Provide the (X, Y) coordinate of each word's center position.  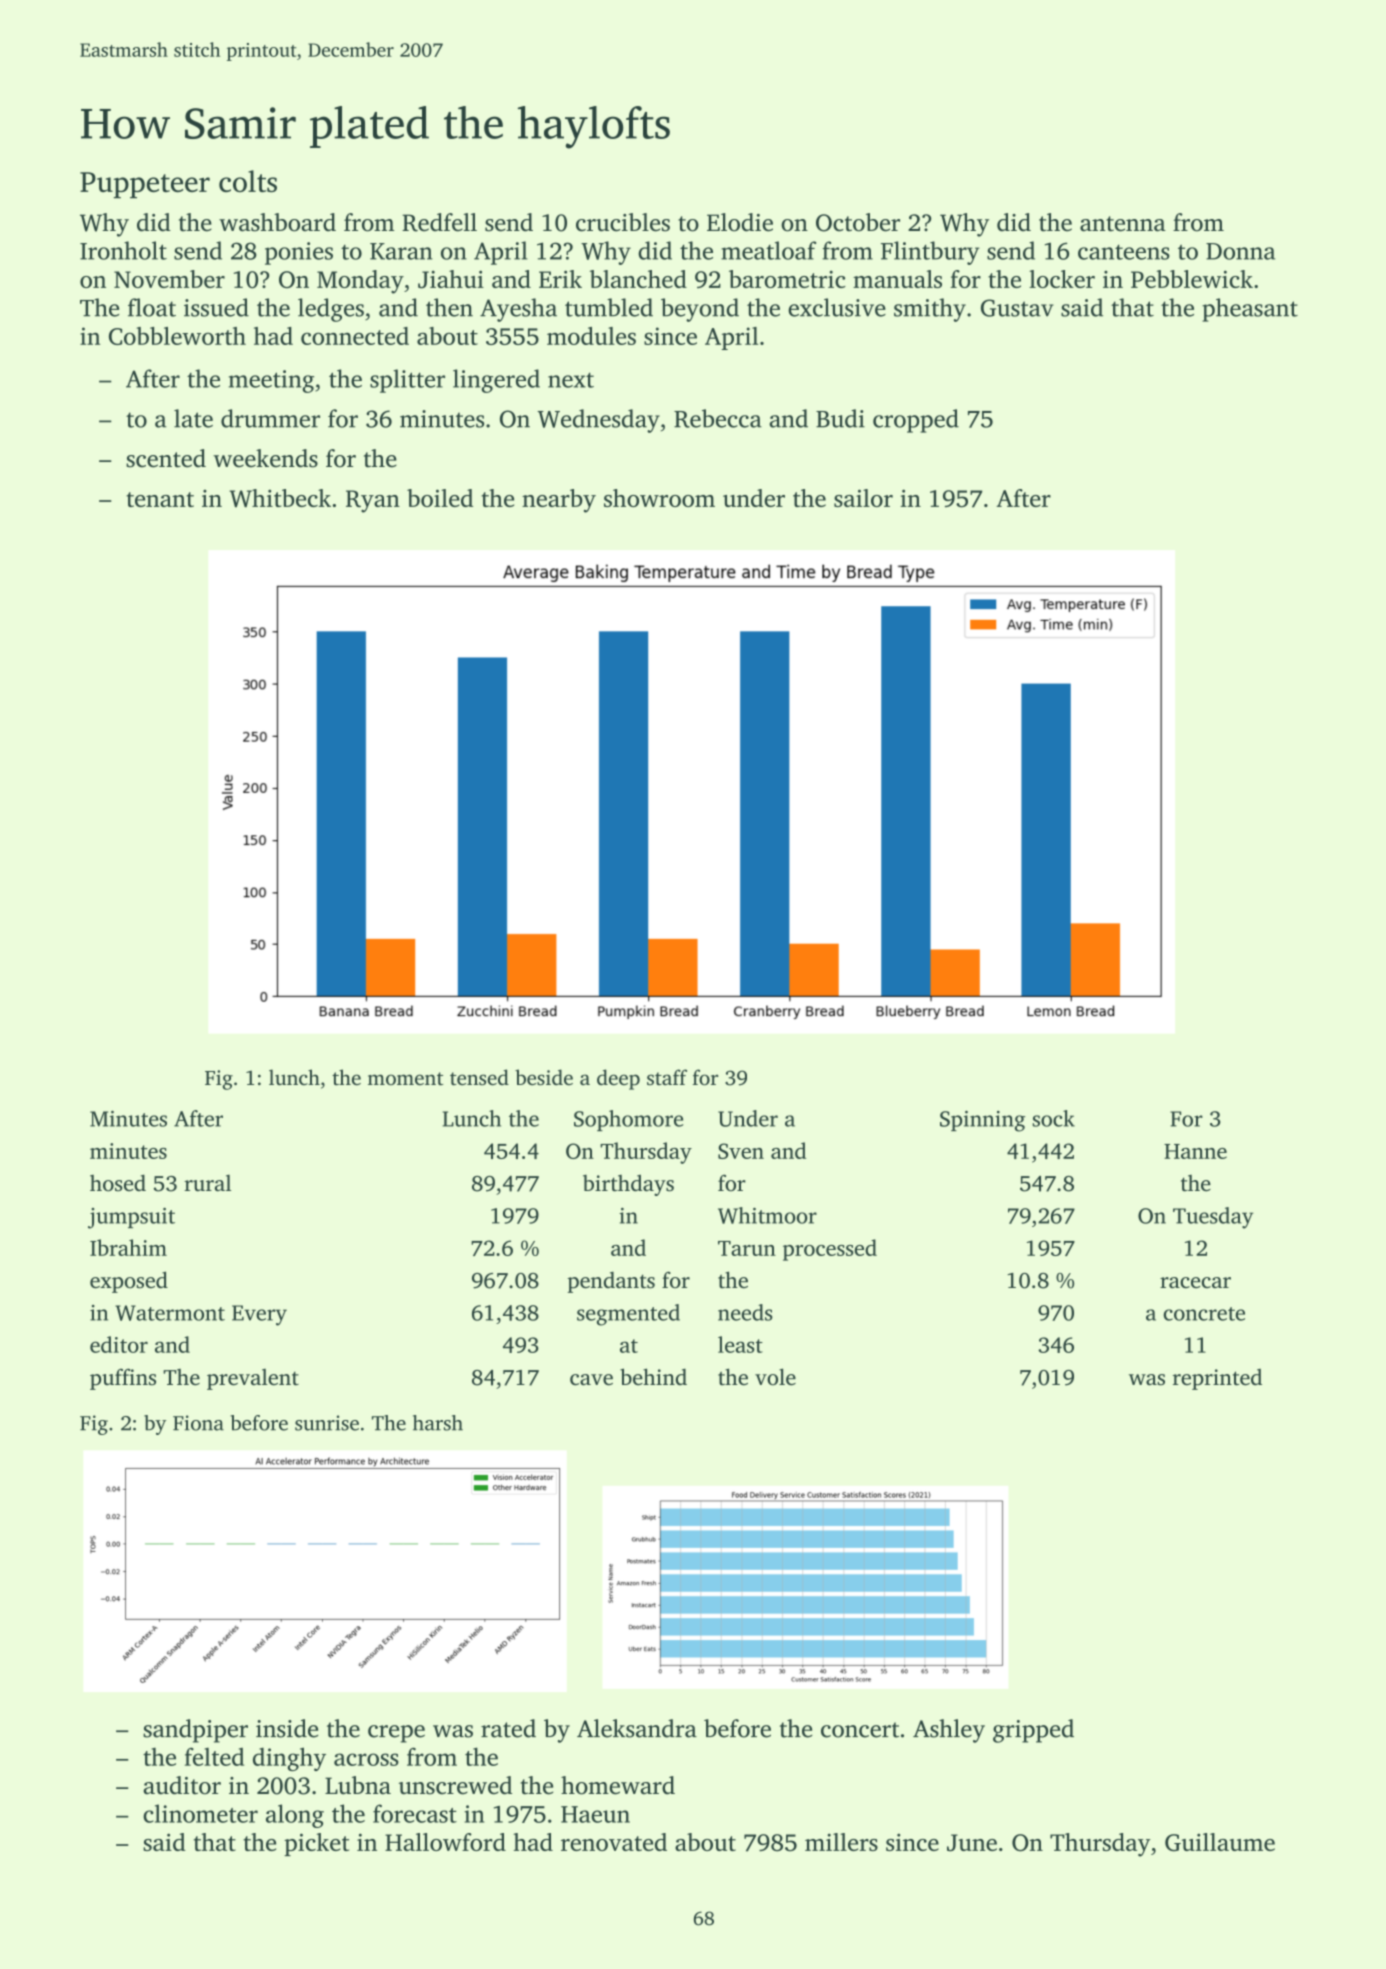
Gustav (1017, 308)
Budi (840, 418)
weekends (265, 458)
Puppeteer (145, 185)
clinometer (200, 1813)
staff (667, 1077)
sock (1054, 1118)
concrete (1204, 1314)
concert (860, 1730)
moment (405, 1078)
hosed (118, 1183)
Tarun (747, 1248)
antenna (1123, 224)
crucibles (623, 222)
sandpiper (195, 1731)
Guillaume (1220, 1842)
